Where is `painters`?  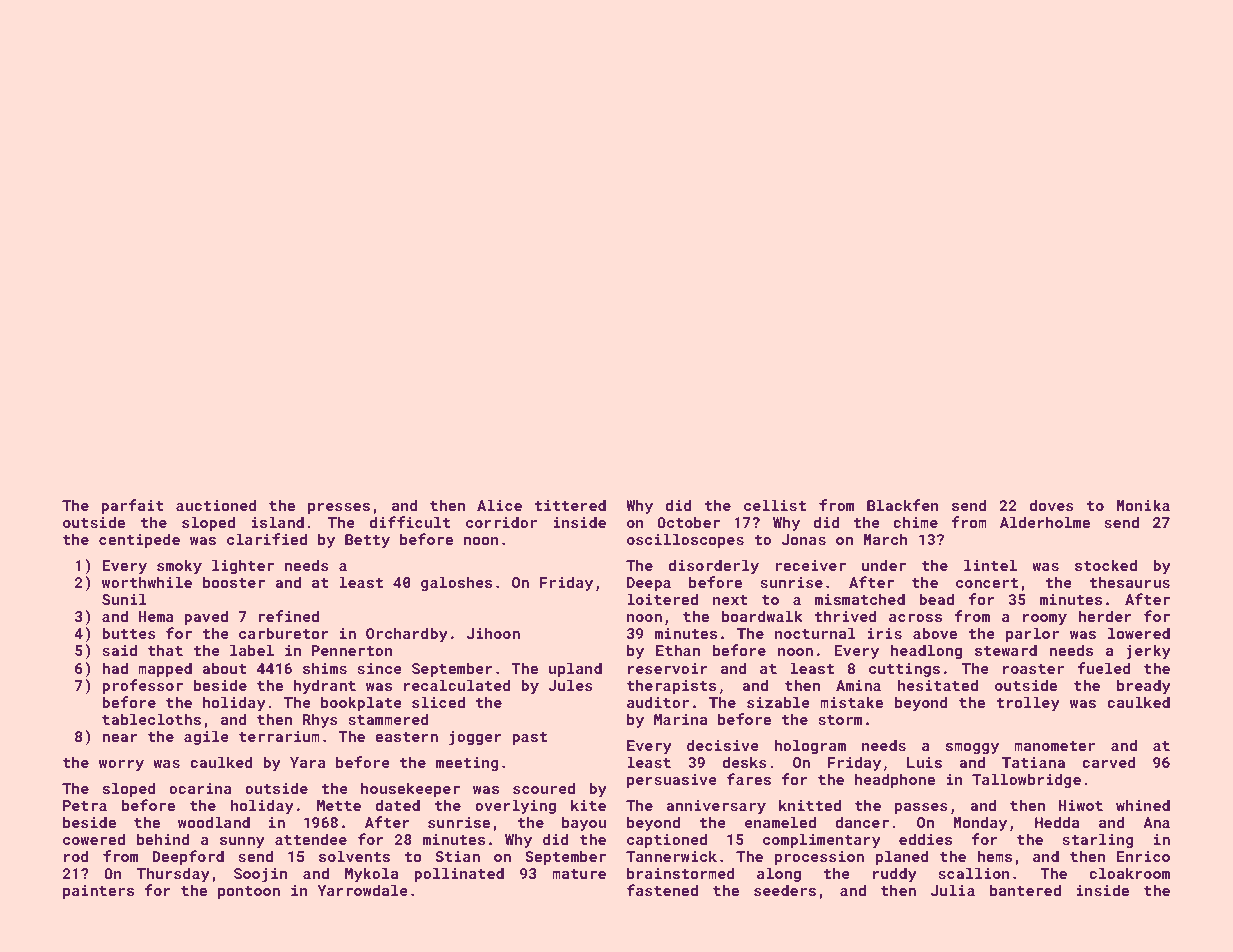 painters is located at coordinates (98, 892).
